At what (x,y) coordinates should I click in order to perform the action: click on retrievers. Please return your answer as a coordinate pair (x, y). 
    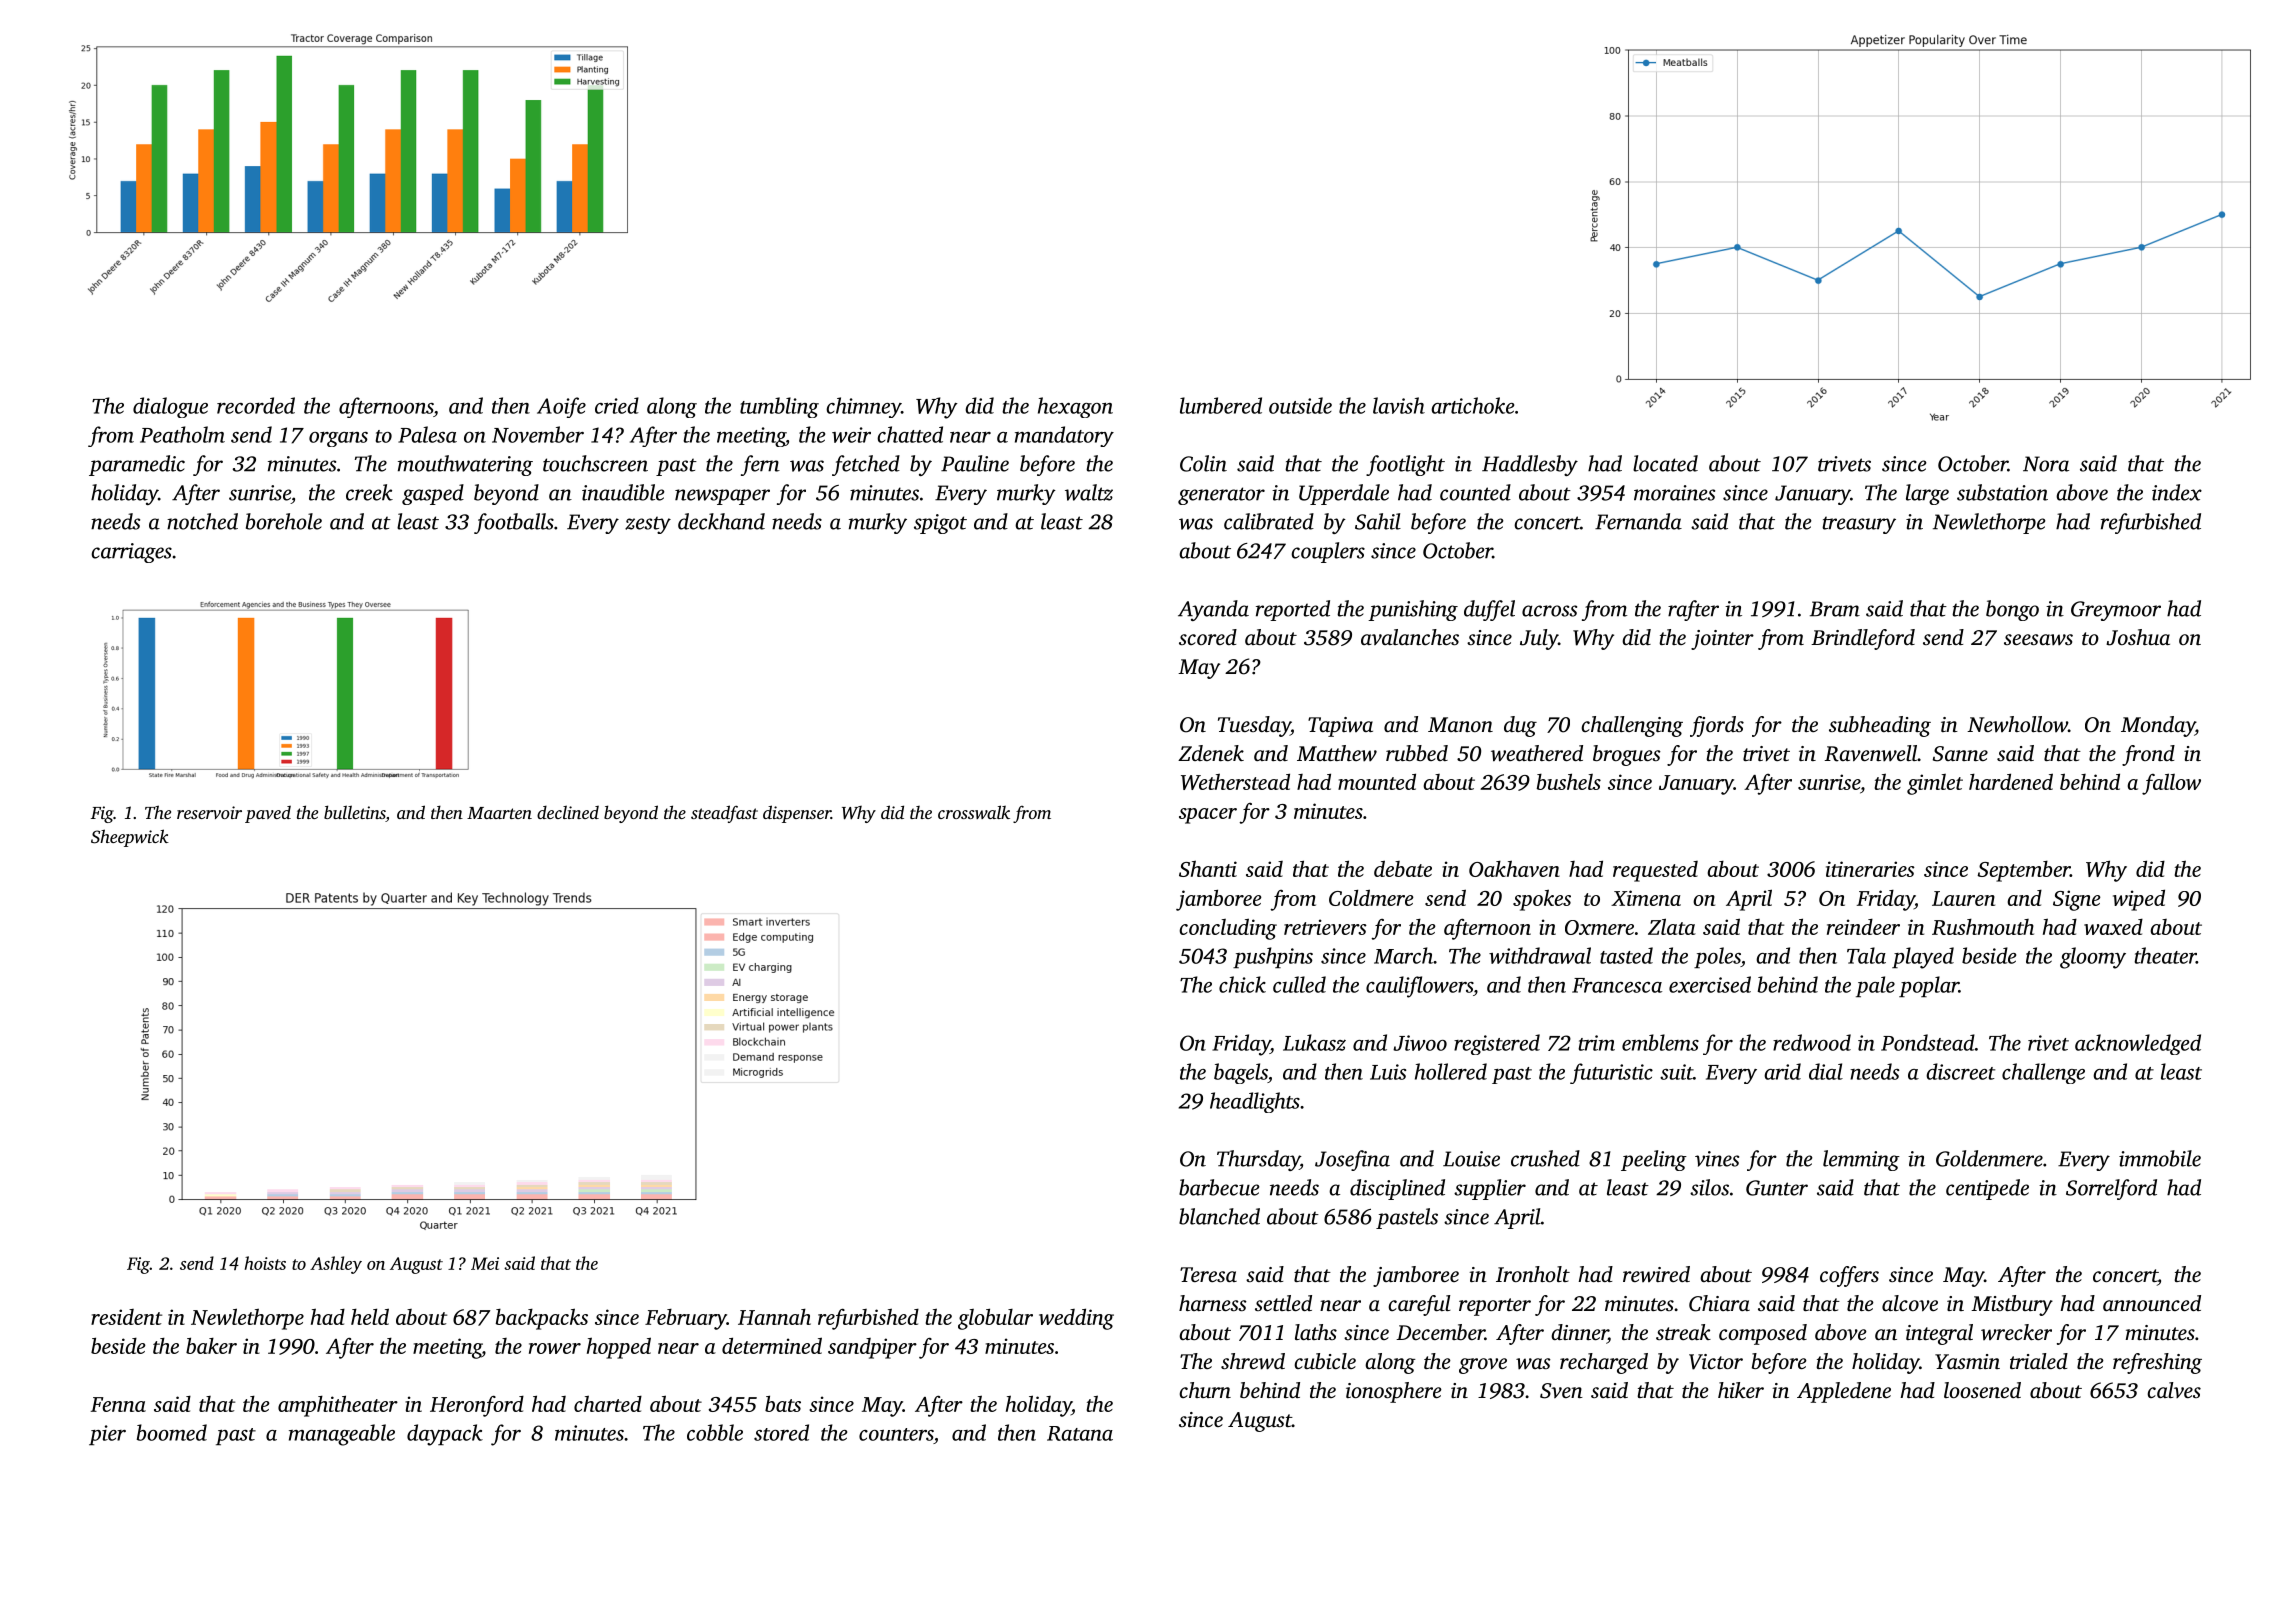
    Looking at the image, I should click on (1325, 927).
